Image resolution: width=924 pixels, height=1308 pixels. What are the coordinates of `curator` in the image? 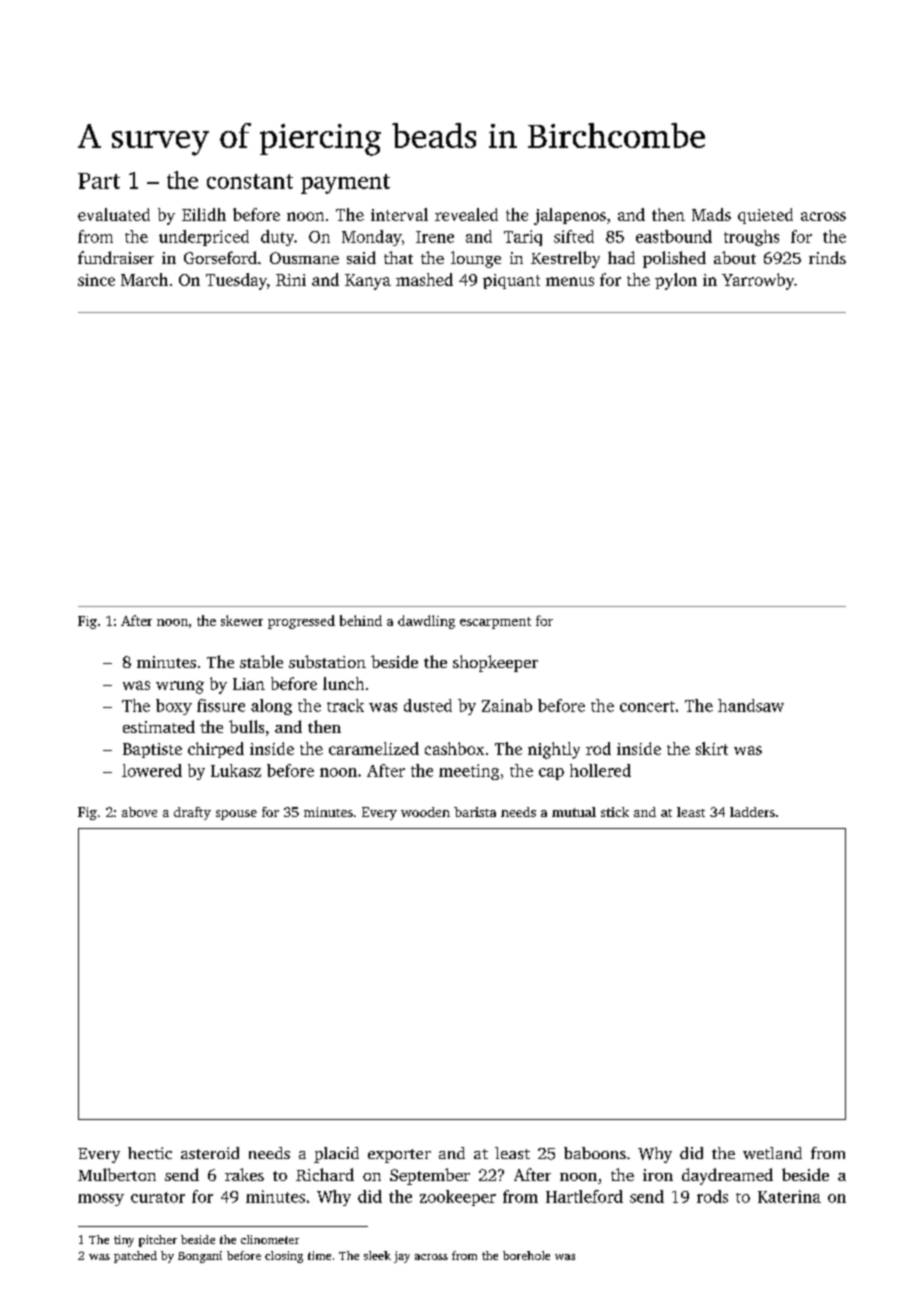 It's located at (158, 1197).
